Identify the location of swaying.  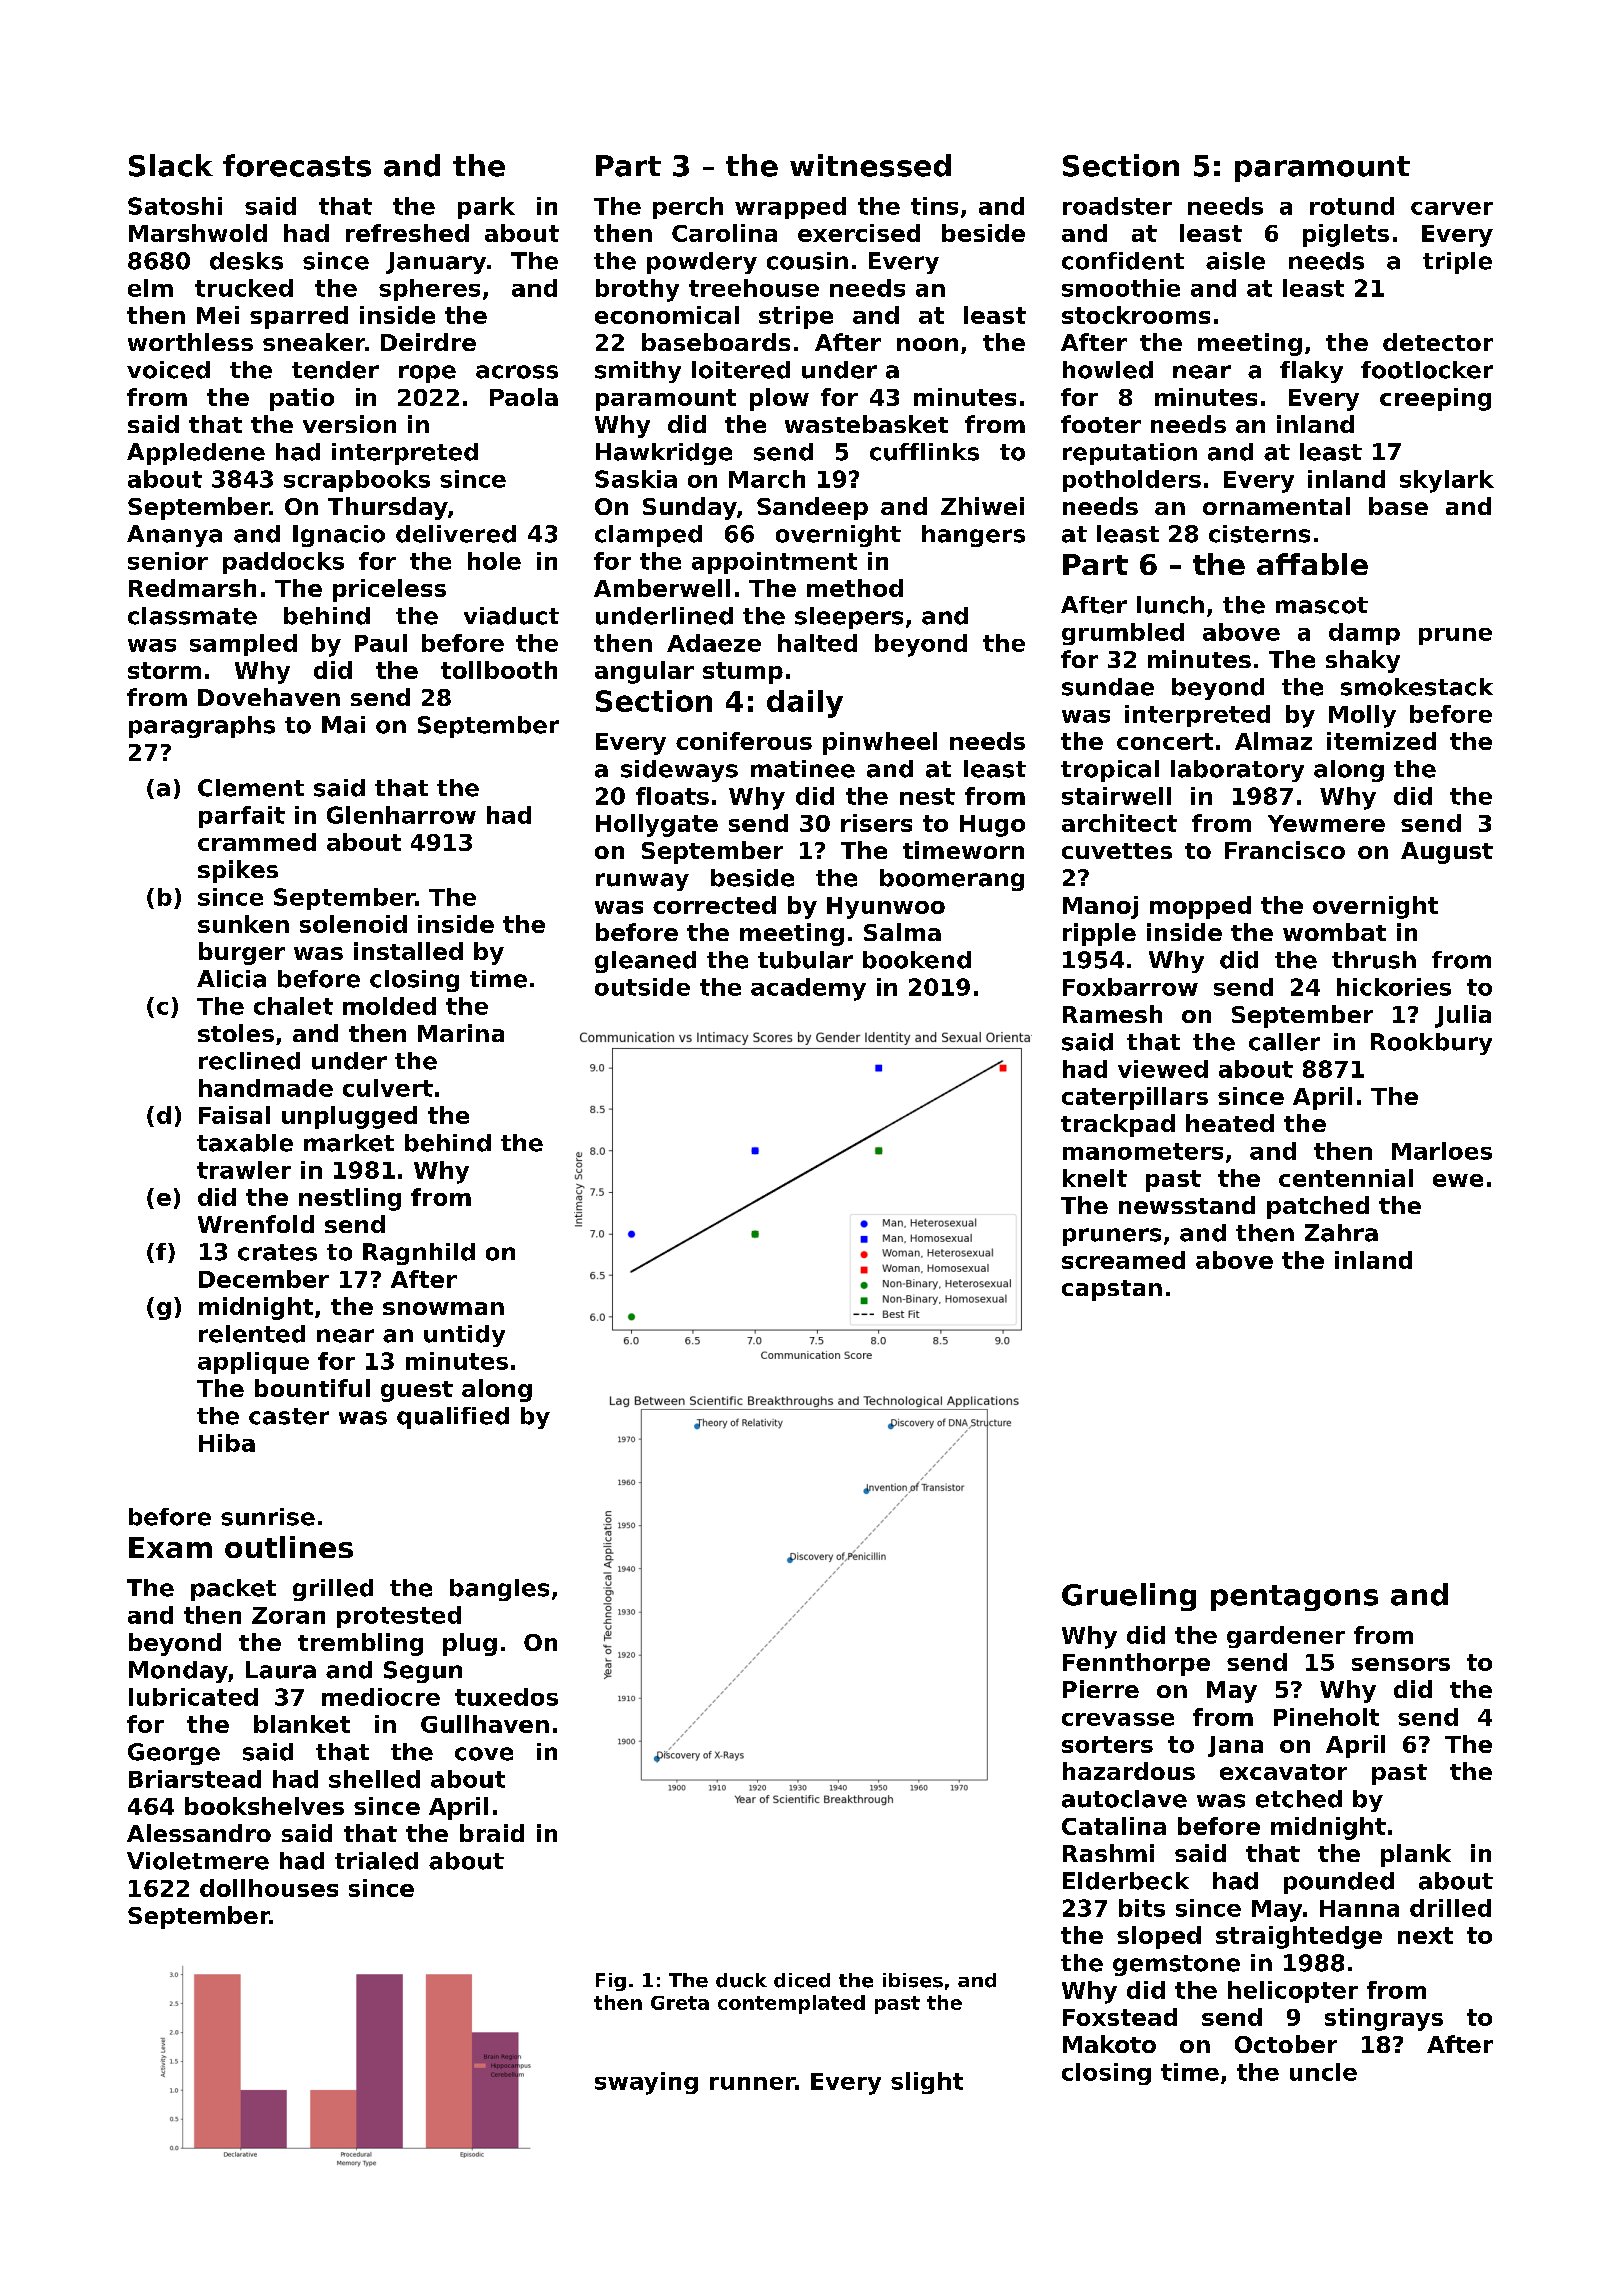
(646, 2083).
